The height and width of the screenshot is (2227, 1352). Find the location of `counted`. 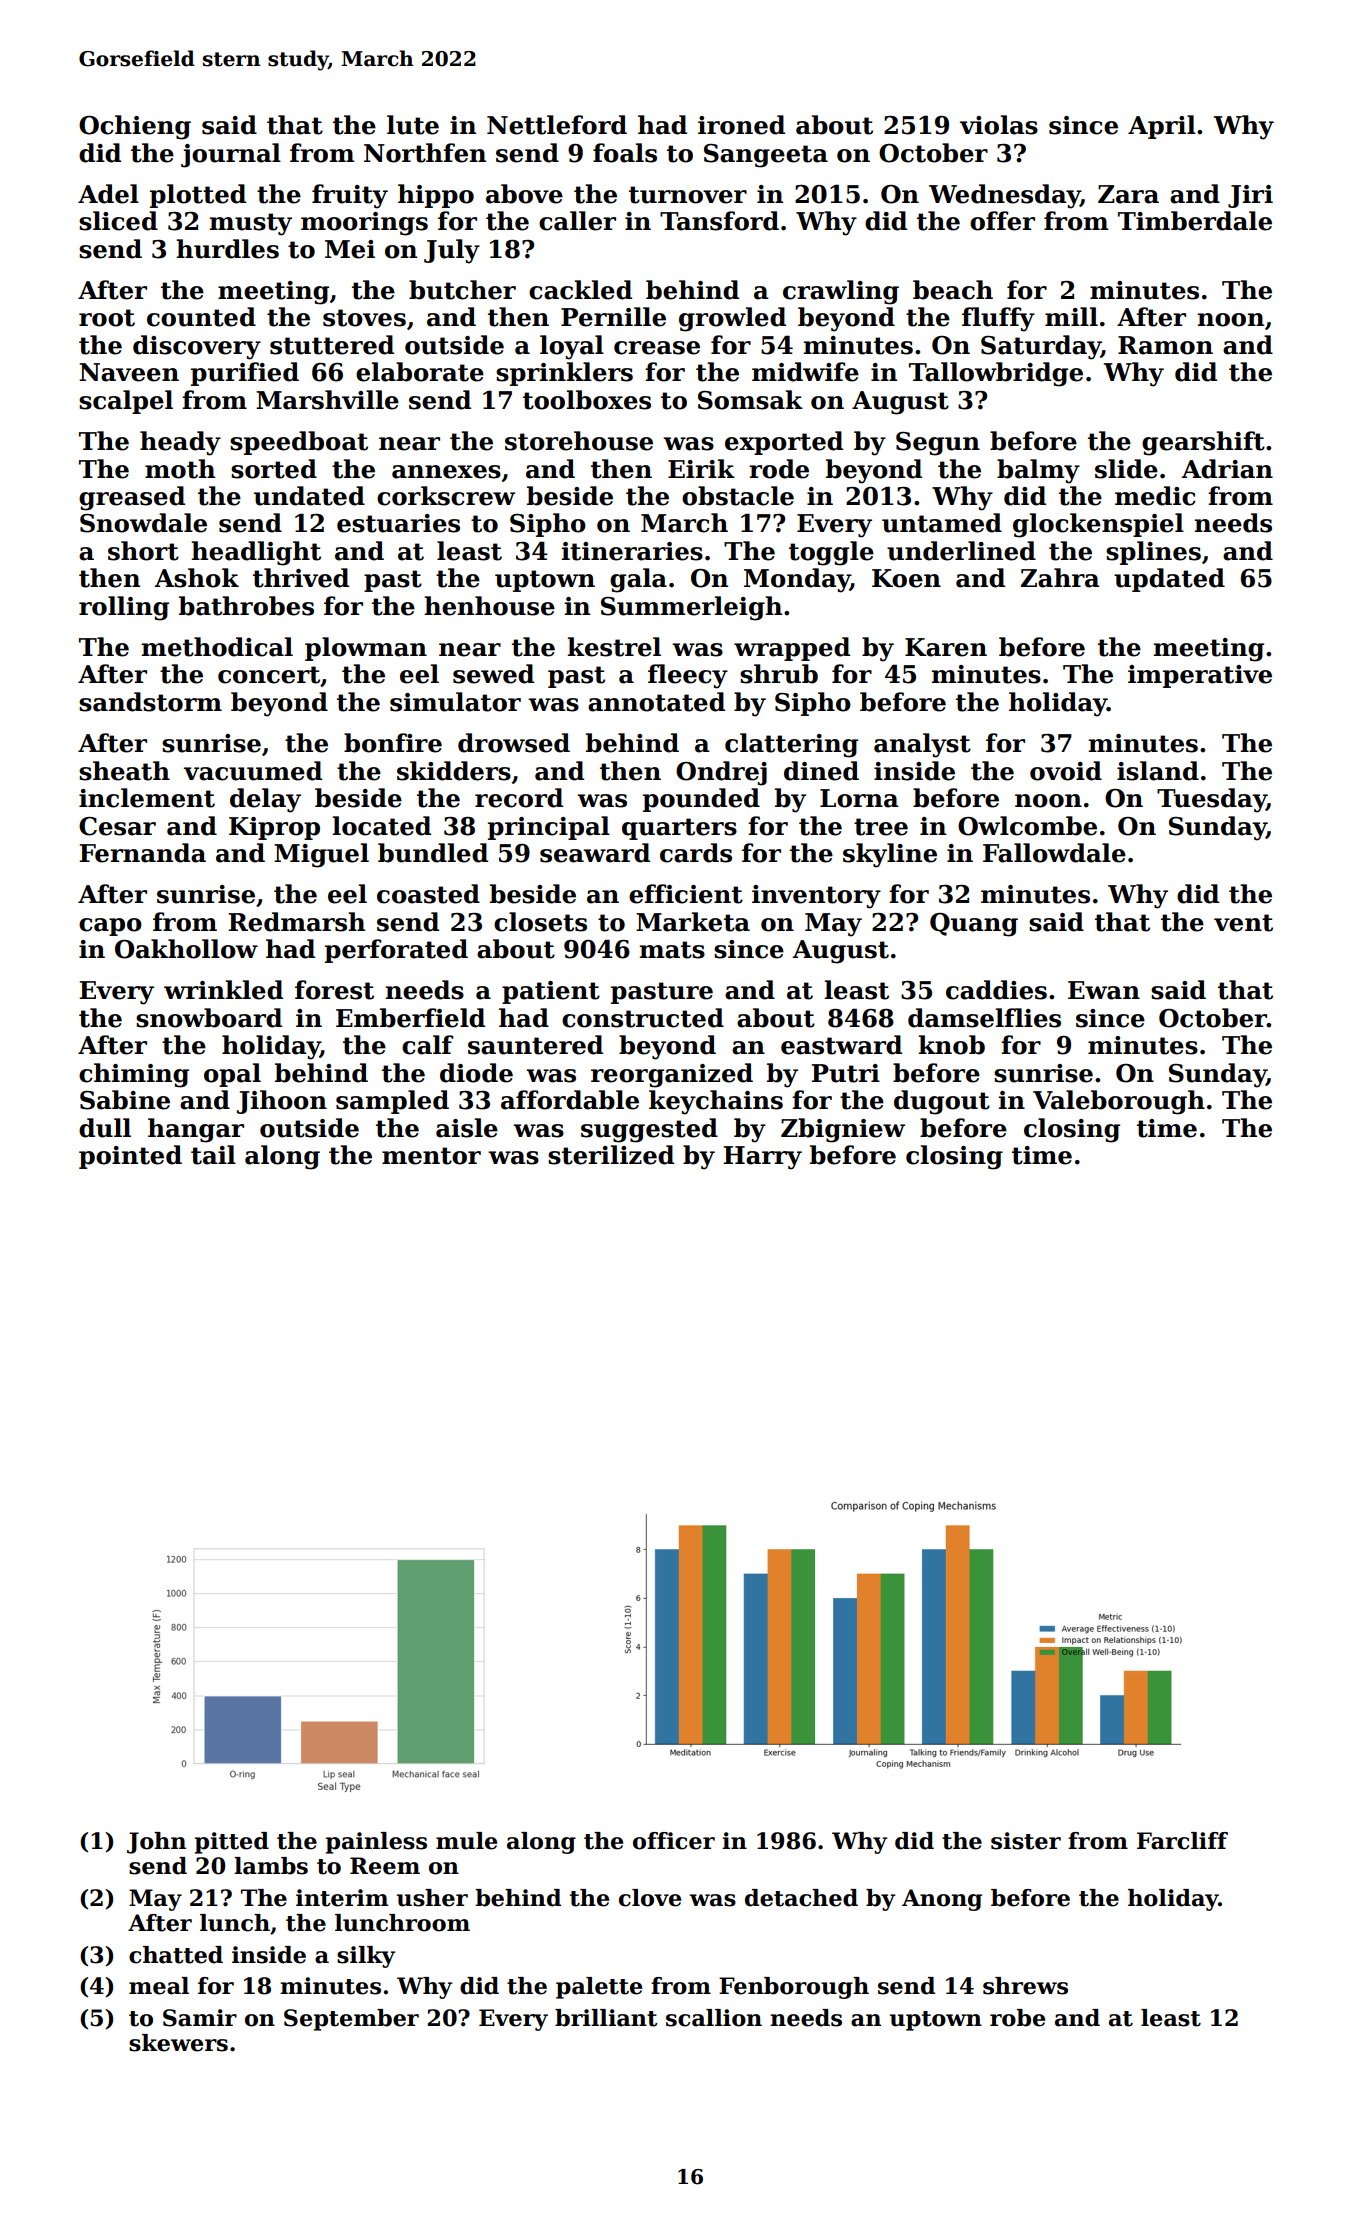

counted is located at coordinates (201, 317).
